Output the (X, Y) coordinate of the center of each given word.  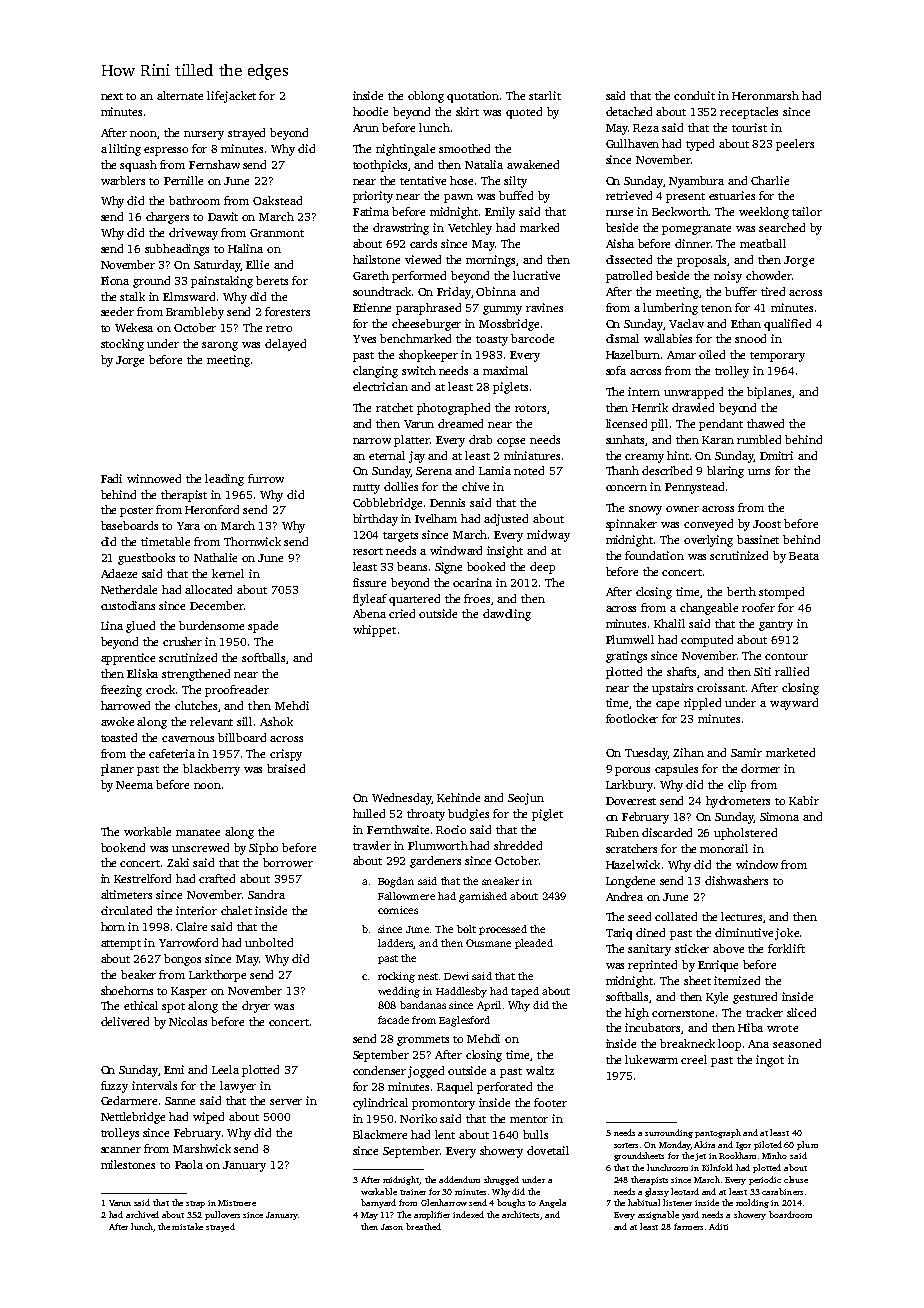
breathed (423, 1226)
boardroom (790, 1214)
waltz (540, 1070)
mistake (187, 1226)
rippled (702, 704)
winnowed (154, 478)
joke (787, 934)
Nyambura (696, 182)
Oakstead (277, 200)
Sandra (266, 894)
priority (373, 197)
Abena (369, 613)
